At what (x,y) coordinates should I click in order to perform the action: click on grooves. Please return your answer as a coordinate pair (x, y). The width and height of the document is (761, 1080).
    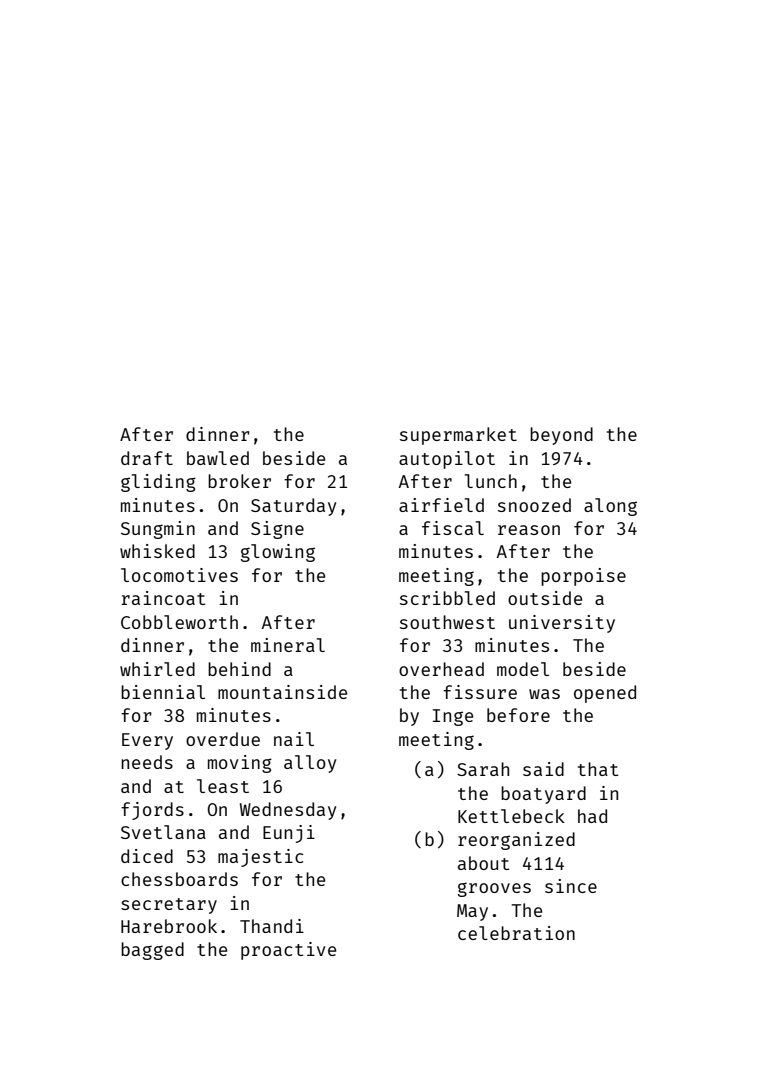
    Looking at the image, I should click on (494, 889).
